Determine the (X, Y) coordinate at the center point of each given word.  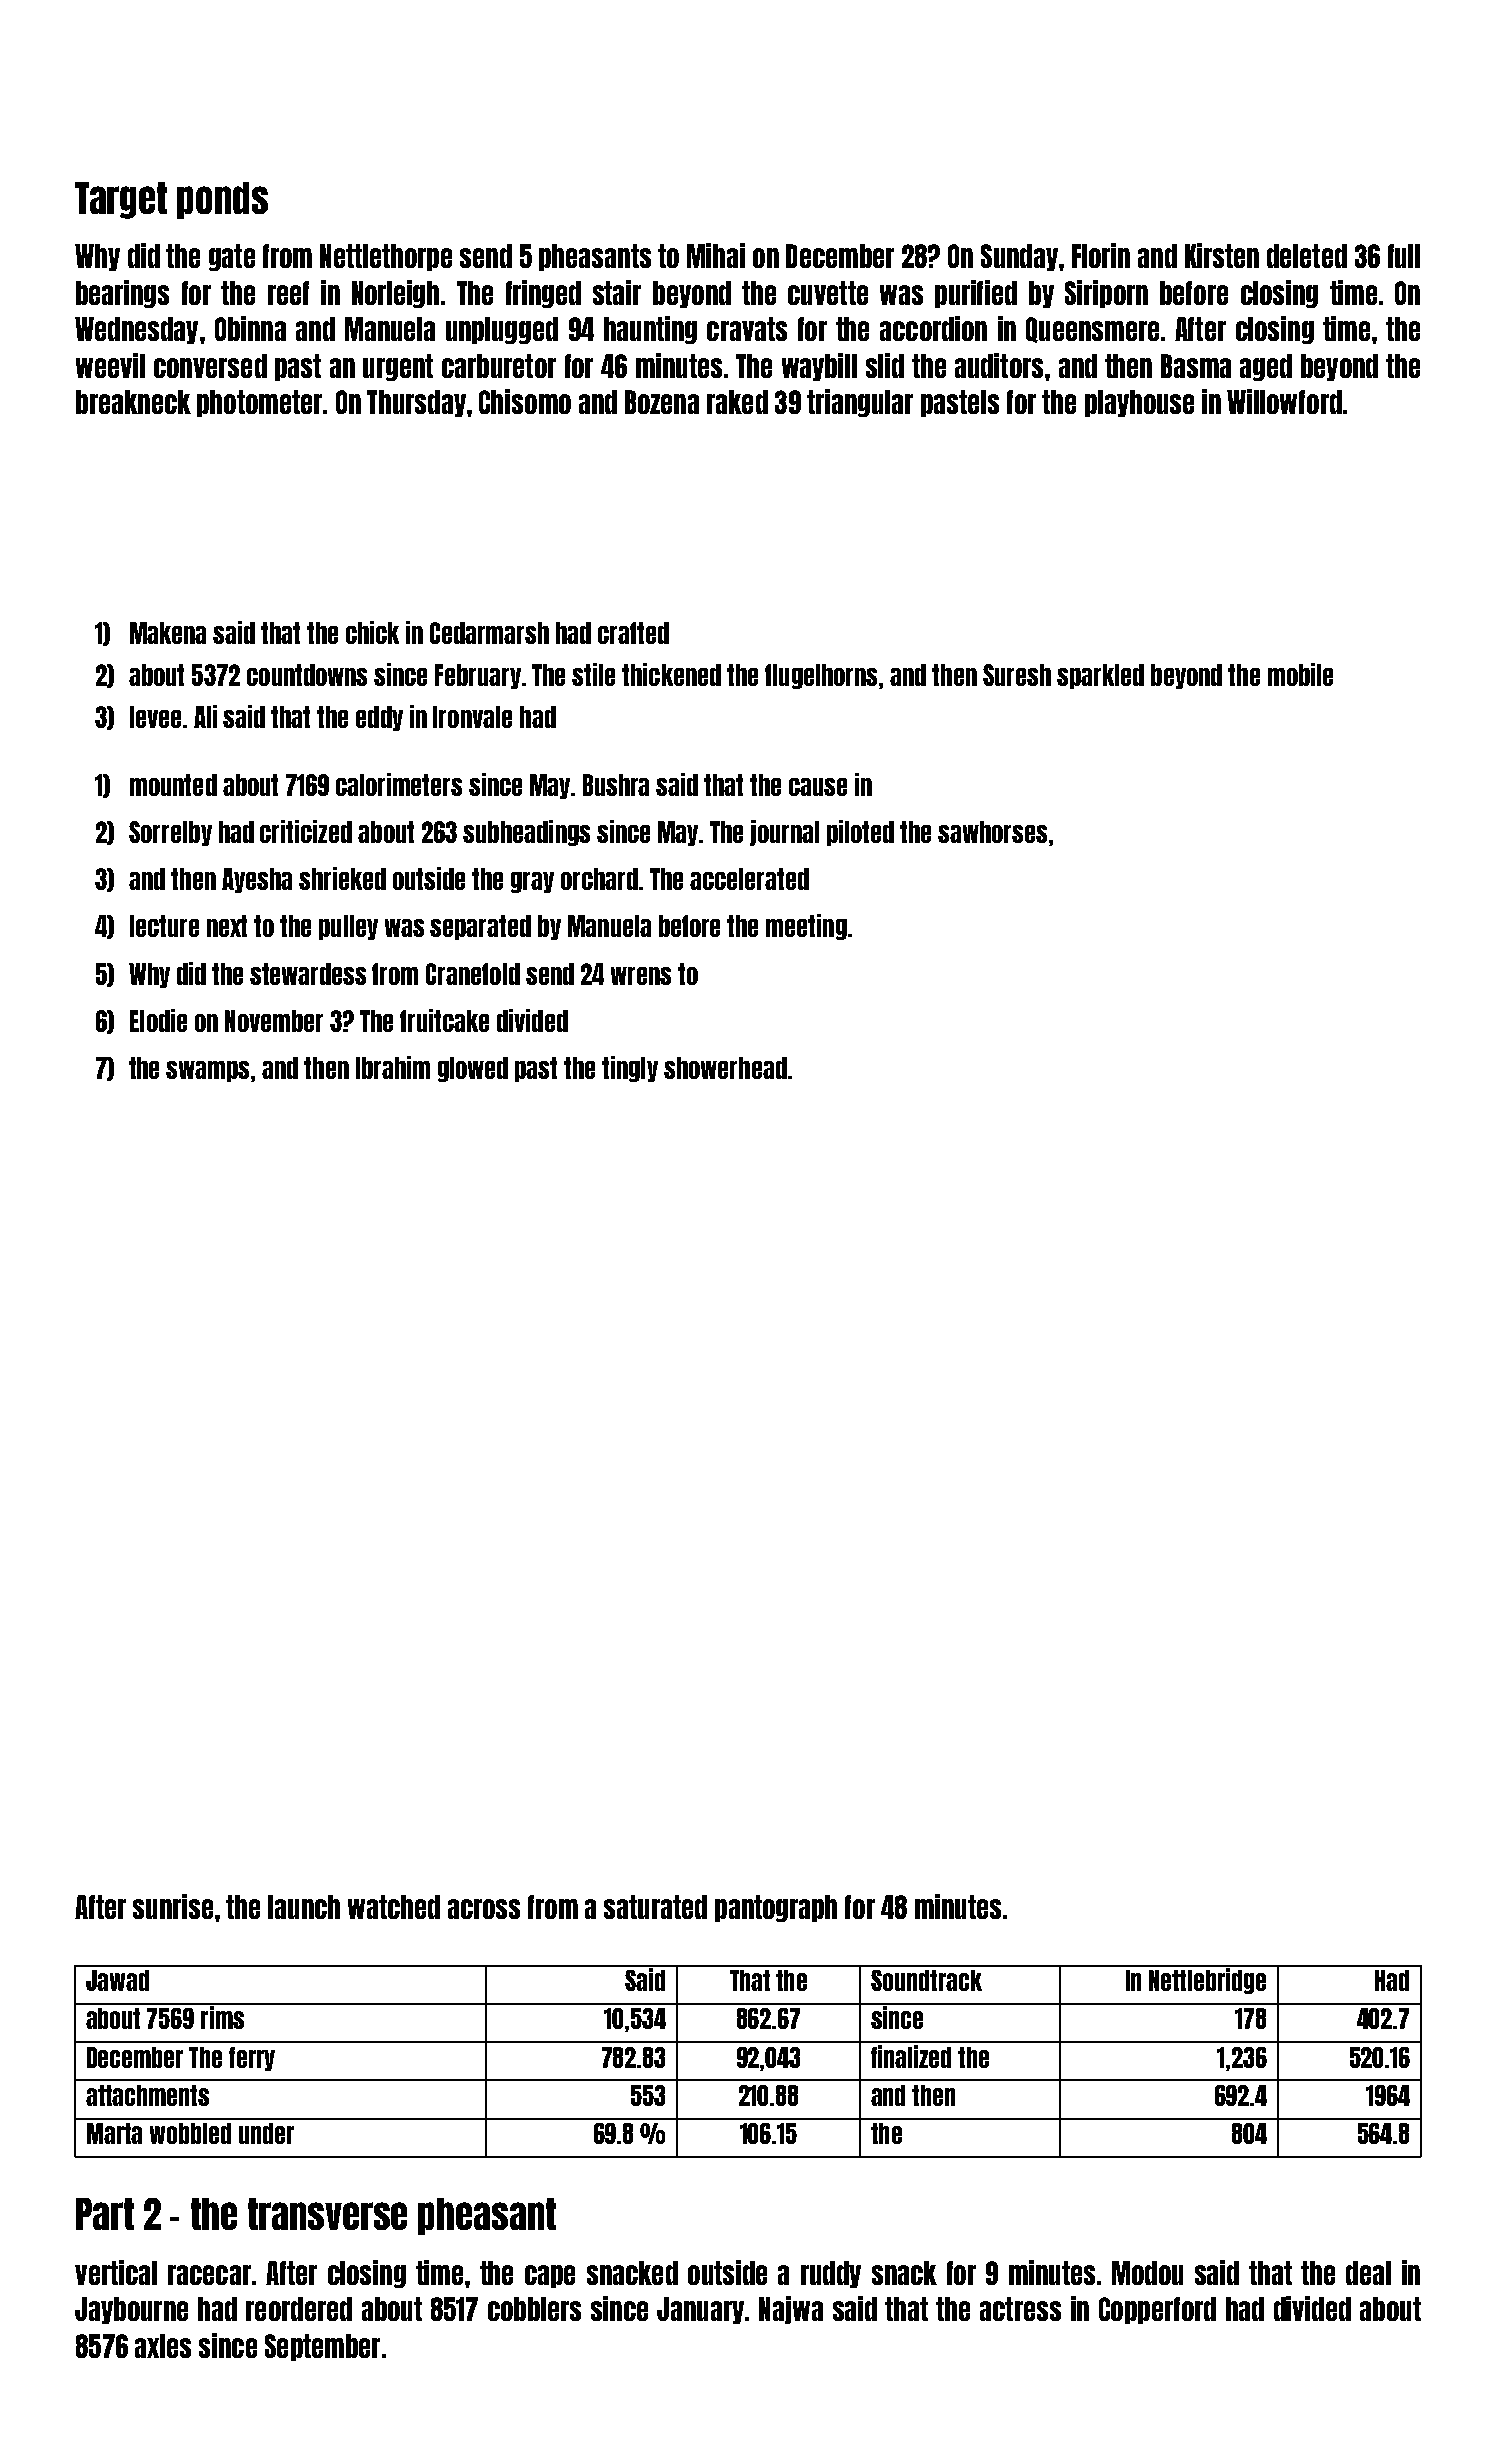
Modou (1147, 2273)
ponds (222, 200)
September (322, 2347)
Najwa (791, 2310)
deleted (1307, 256)
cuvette (828, 293)
